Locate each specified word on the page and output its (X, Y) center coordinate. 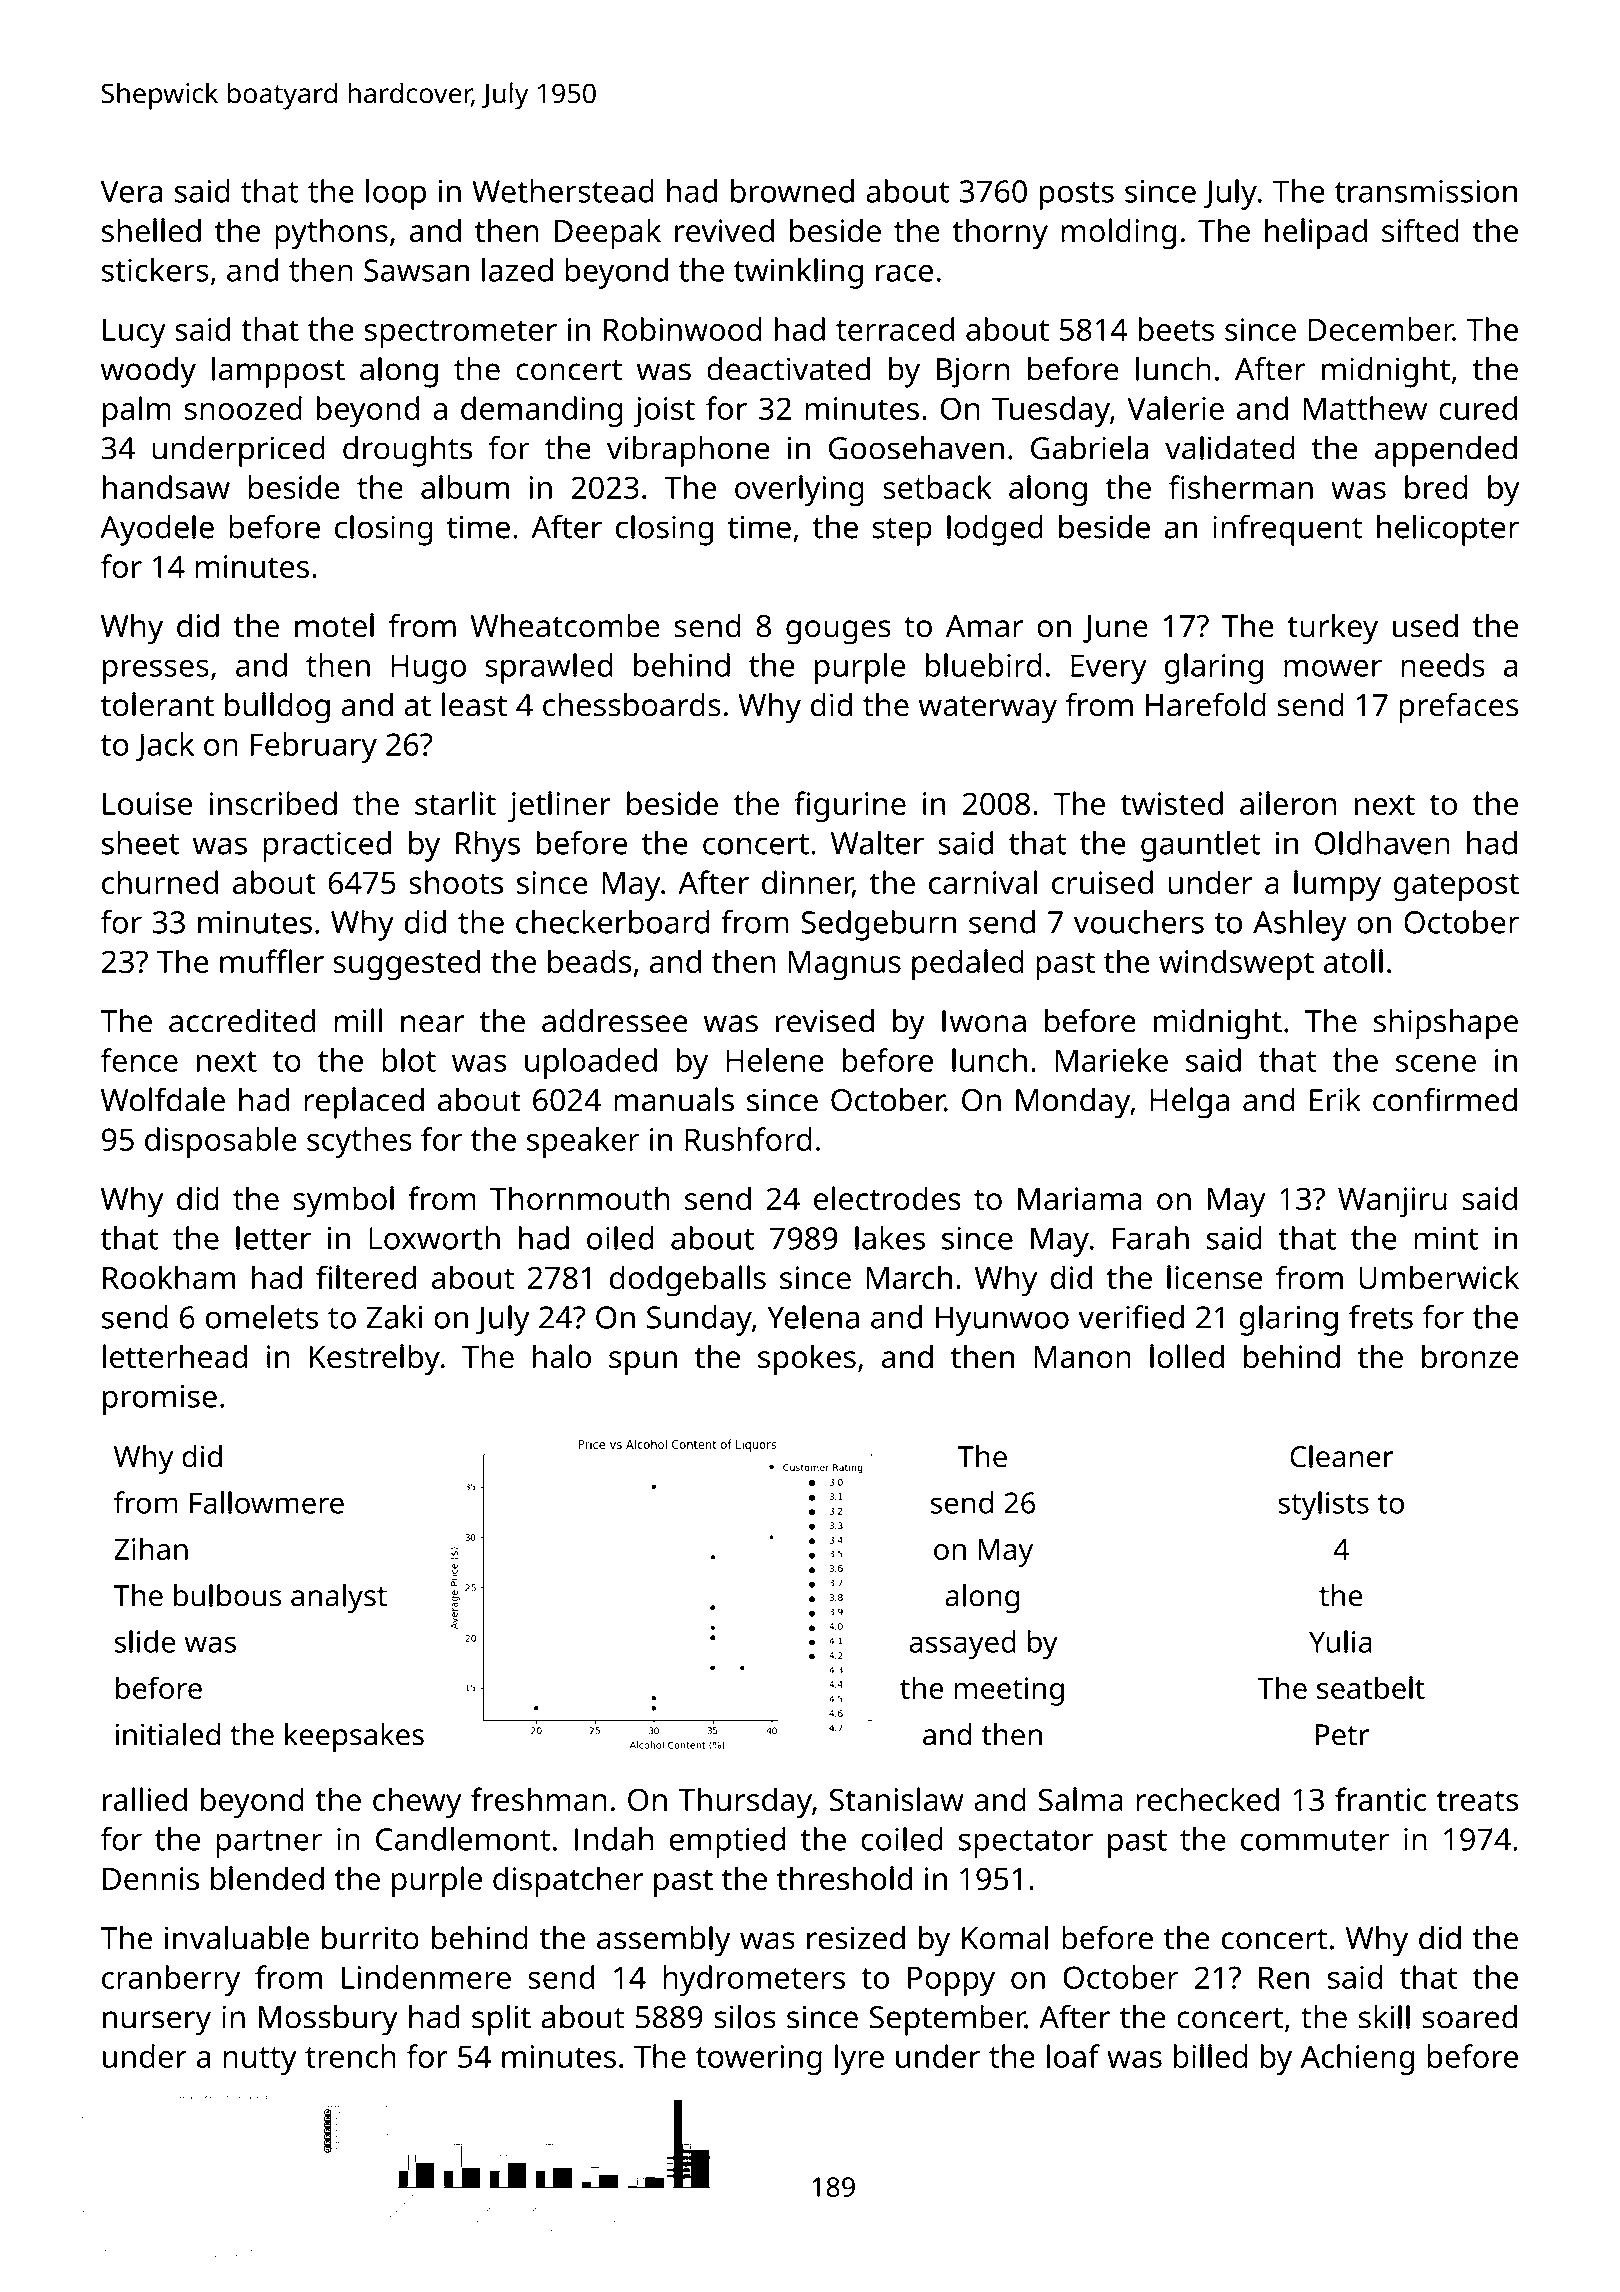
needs (1443, 665)
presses (156, 672)
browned (792, 191)
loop (396, 194)
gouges (838, 632)
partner (269, 1844)
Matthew (1365, 408)
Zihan (151, 1548)
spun (643, 1363)
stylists (1323, 1506)
